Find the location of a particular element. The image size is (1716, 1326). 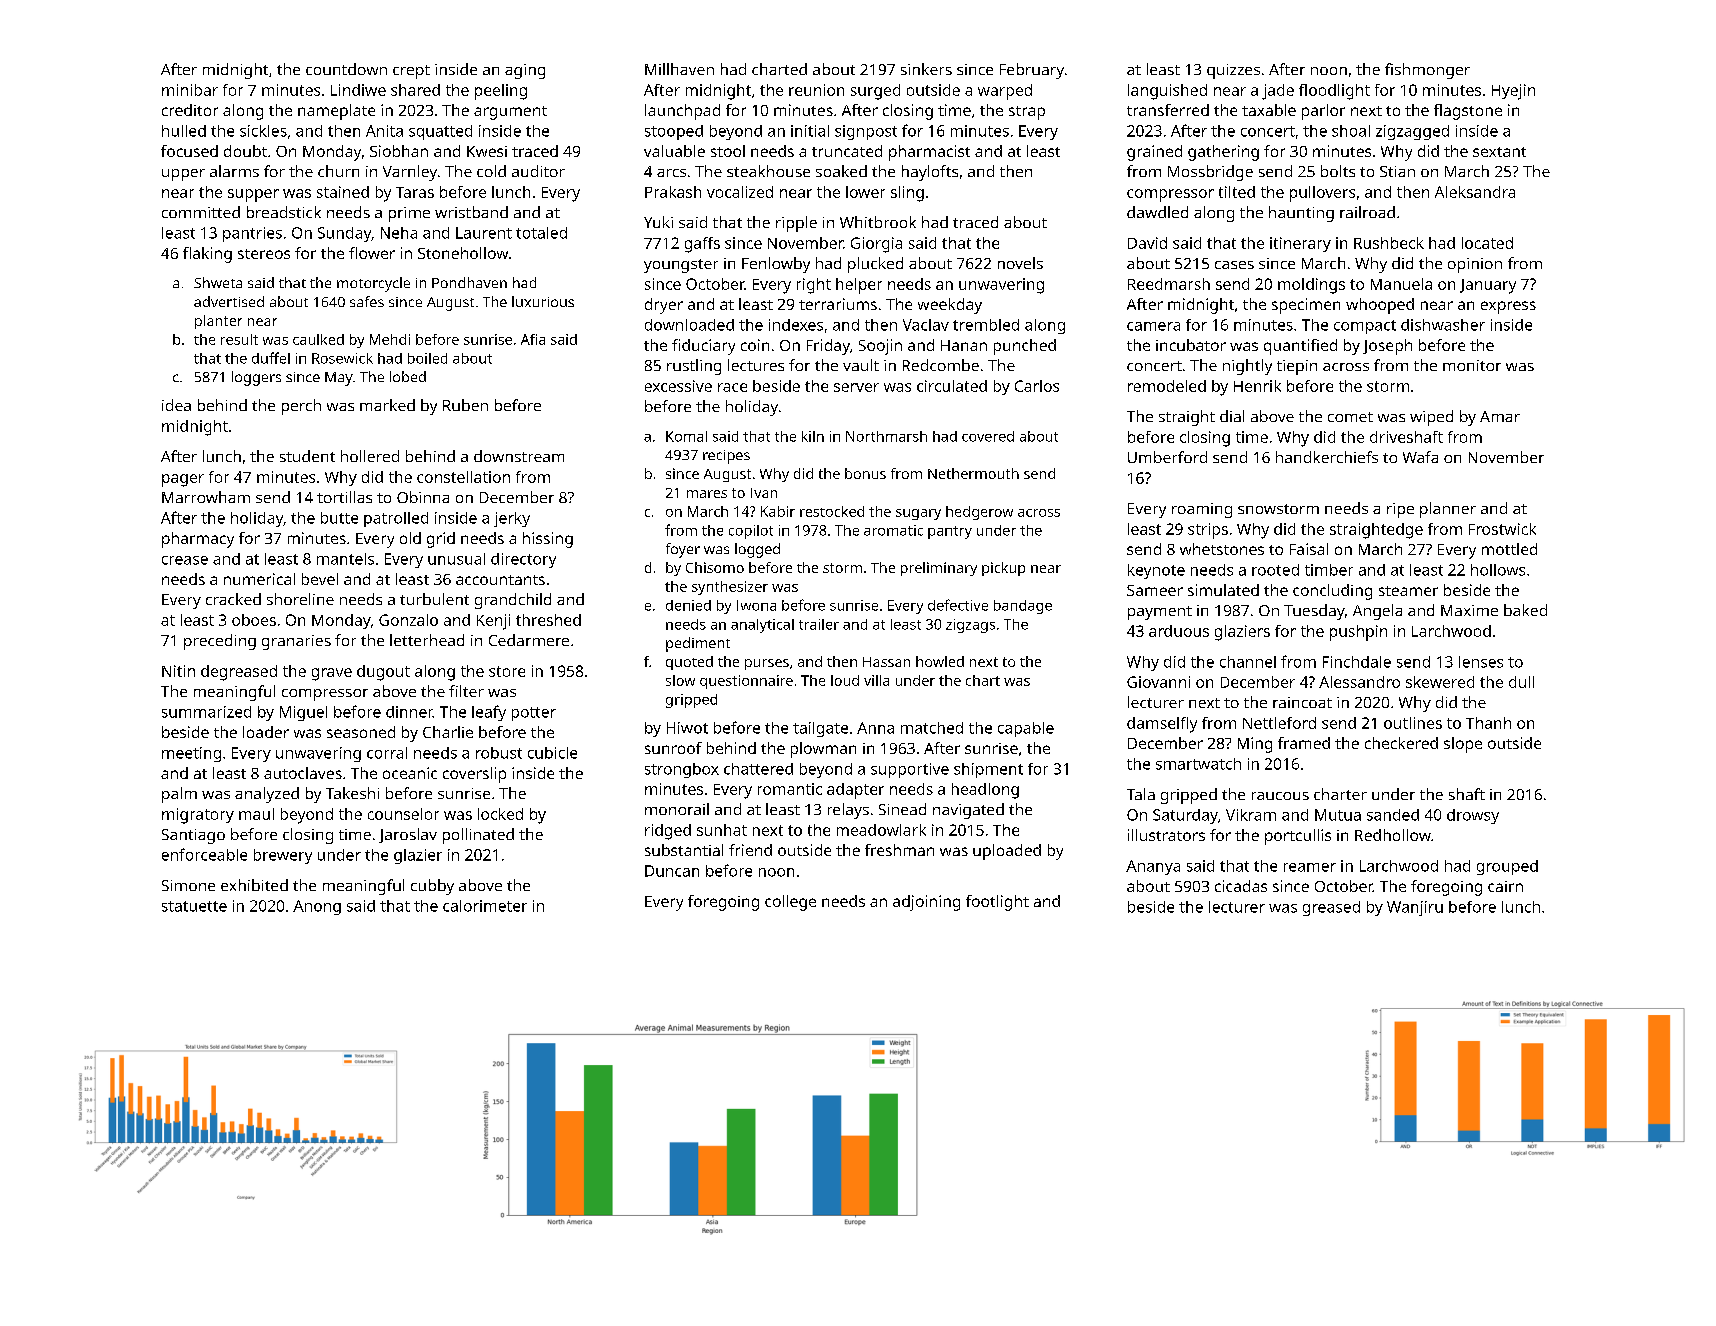

signpost is located at coordinates (866, 132).
